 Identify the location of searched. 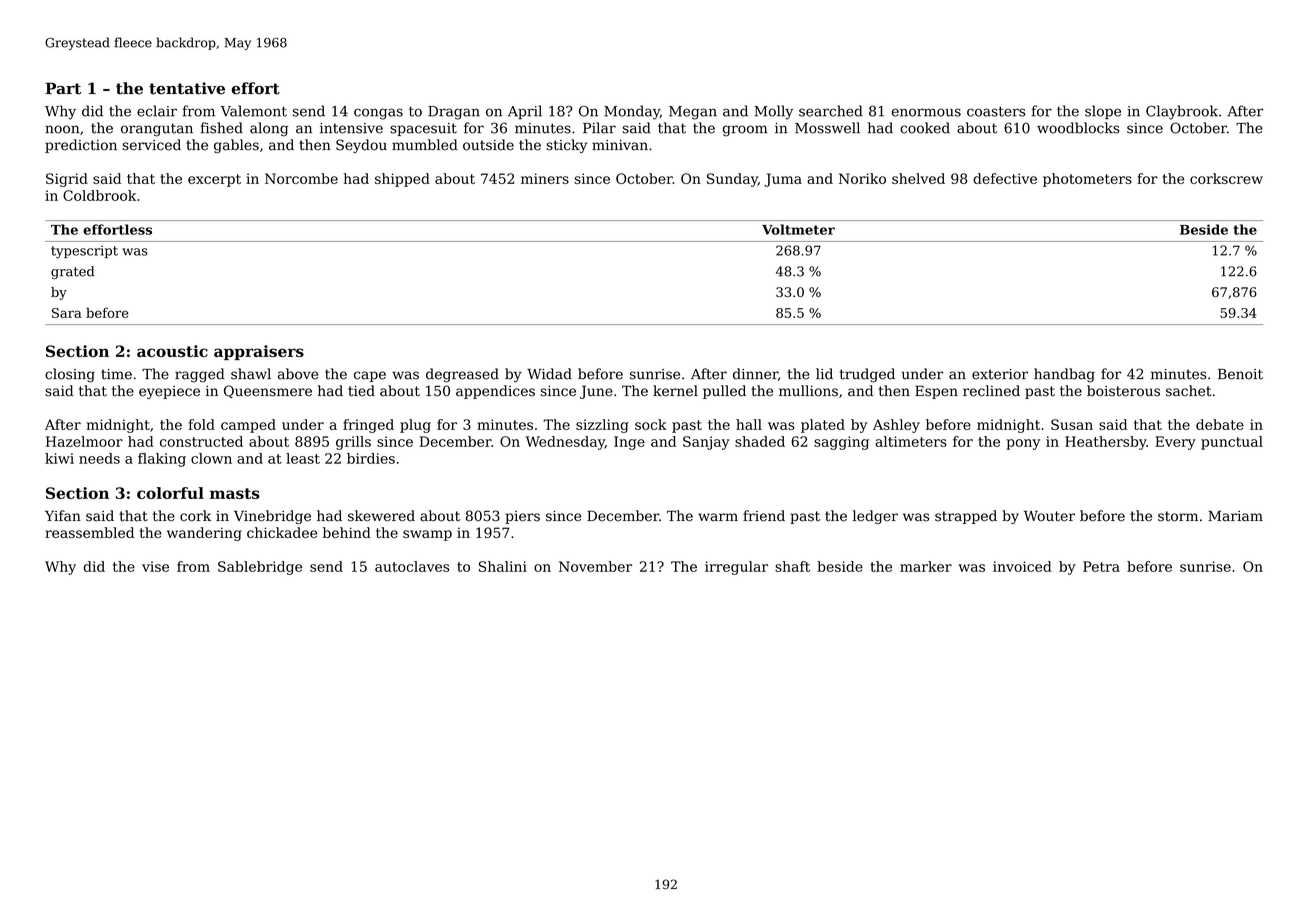
(831, 111).
